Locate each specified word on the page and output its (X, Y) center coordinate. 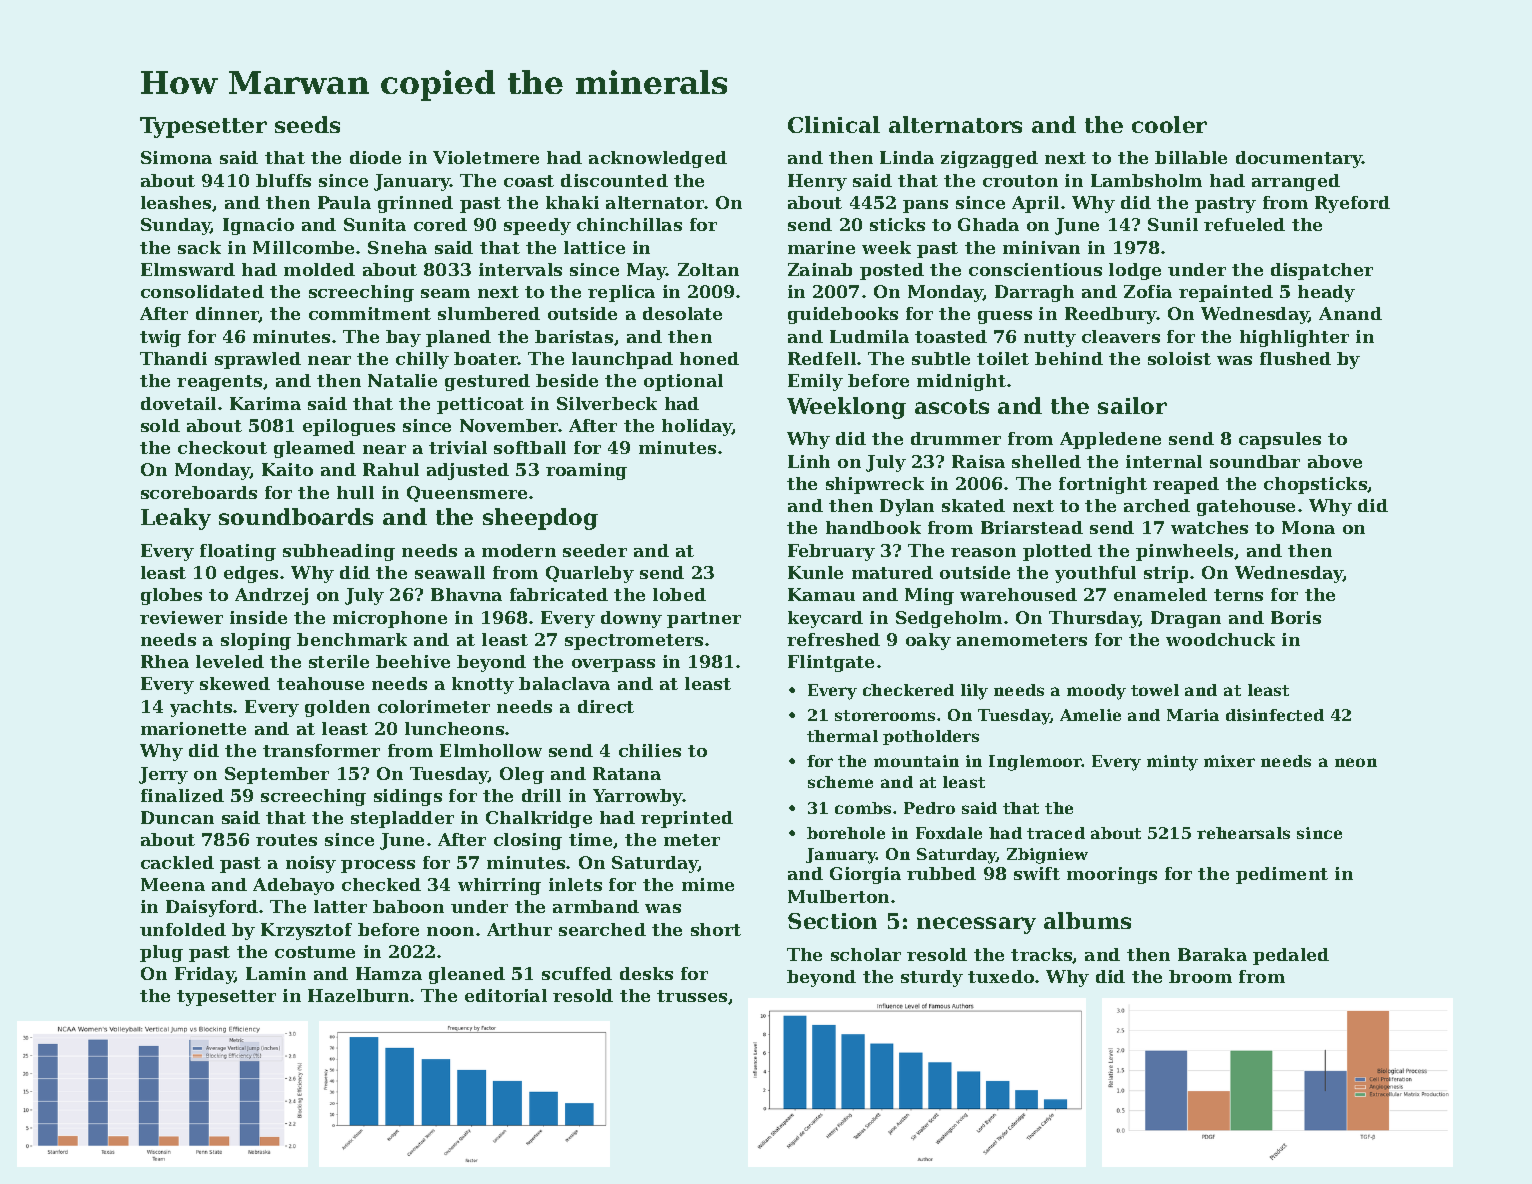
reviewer (181, 617)
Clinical (834, 124)
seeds (307, 124)
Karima (265, 403)
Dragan (1186, 619)
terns (1238, 595)
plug (161, 953)
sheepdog (540, 519)
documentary (1299, 159)
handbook (873, 527)
